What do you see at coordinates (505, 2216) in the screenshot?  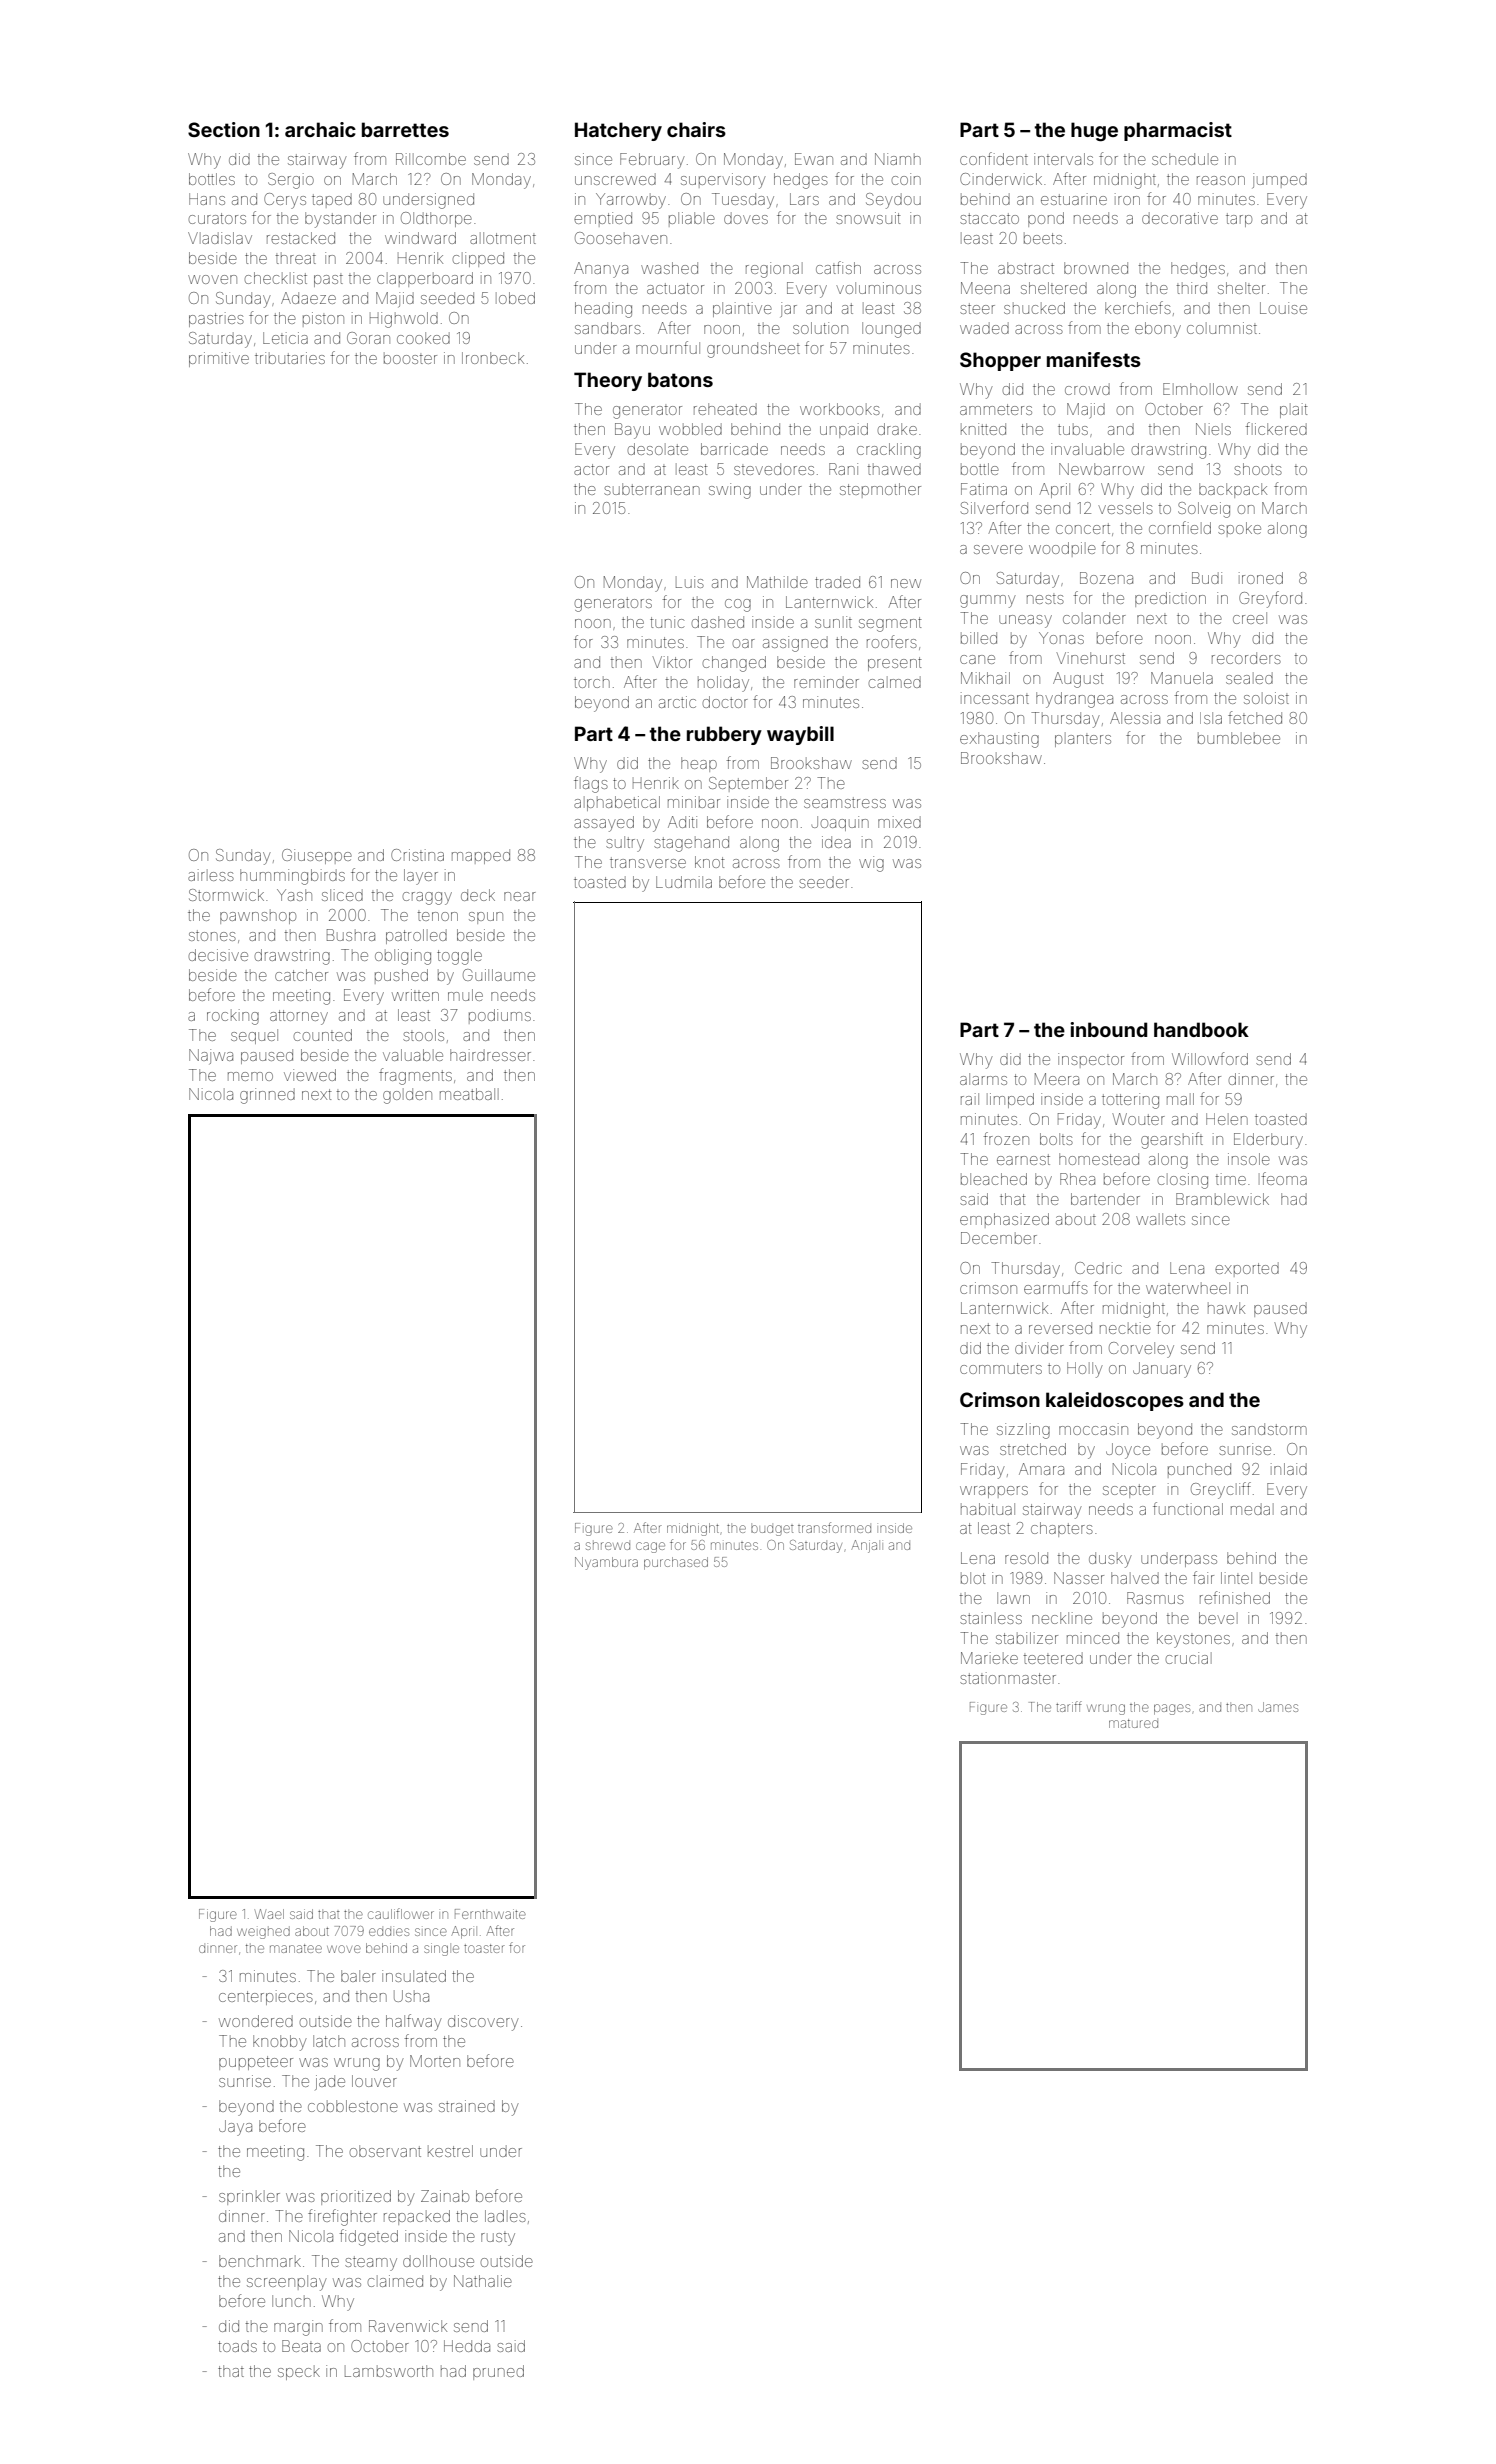 I see `ladles` at bounding box center [505, 2216].
